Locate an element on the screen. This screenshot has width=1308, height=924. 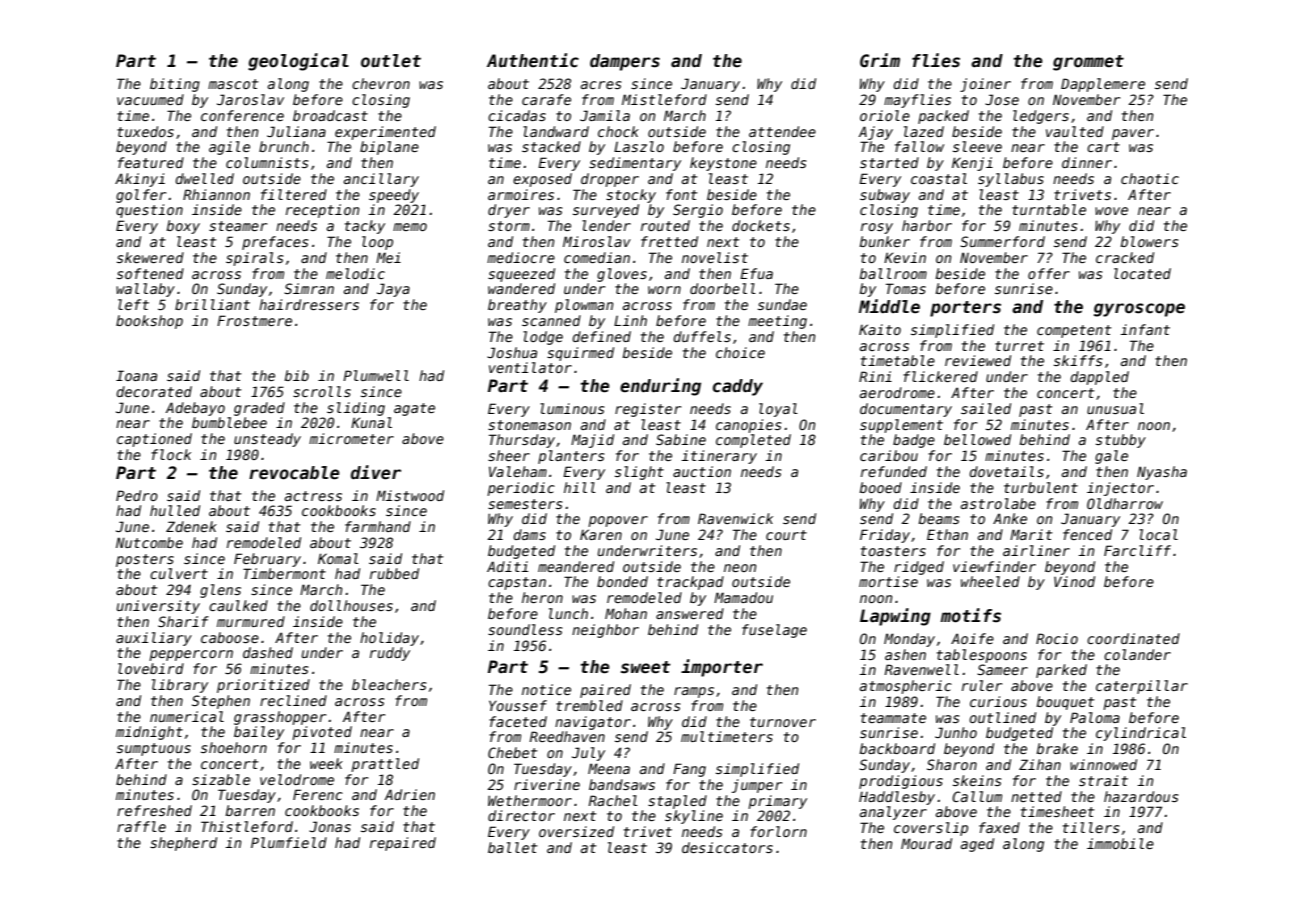
popover is located at coordinates (618, 521).
